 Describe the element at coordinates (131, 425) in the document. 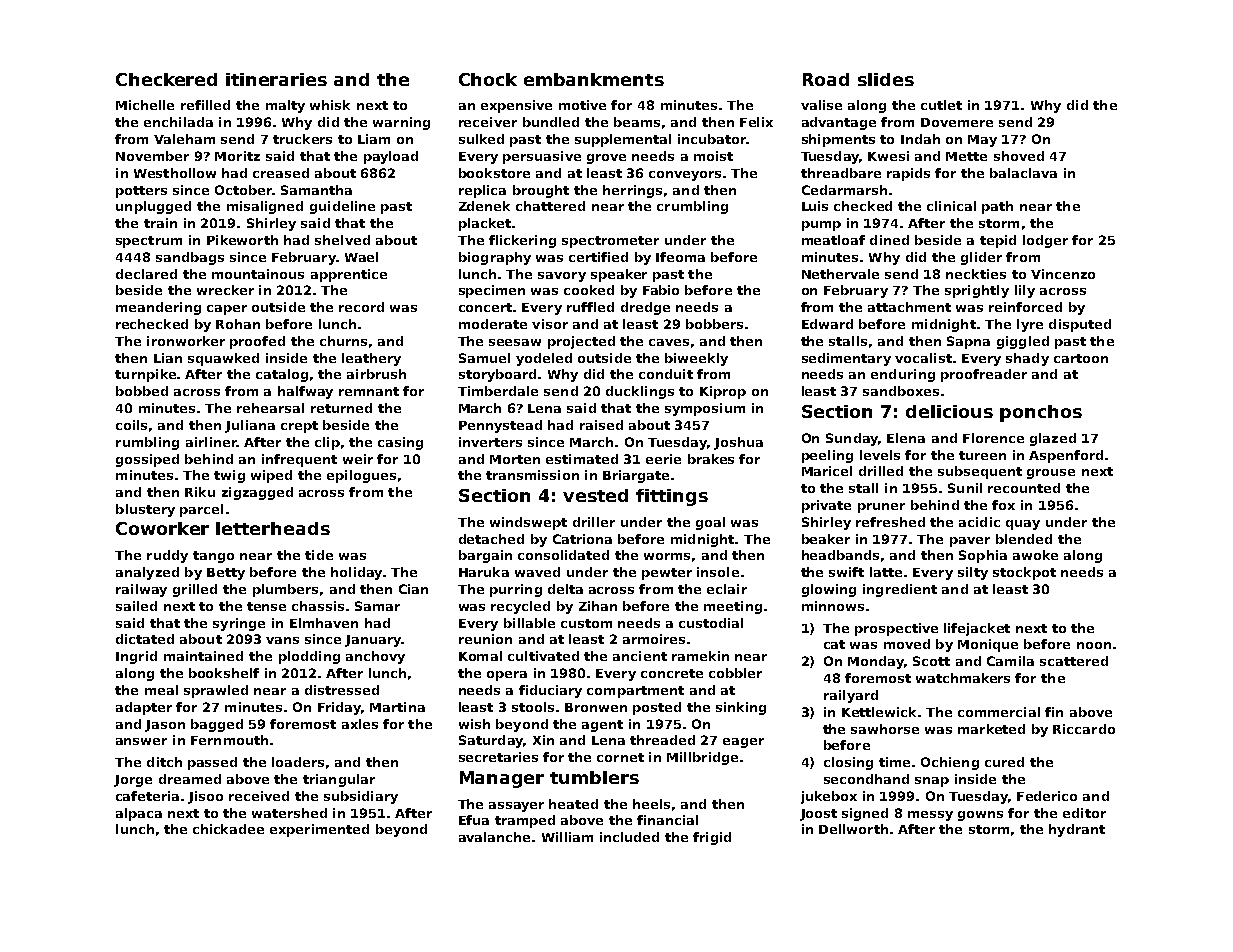

I see `coils` at that location.
